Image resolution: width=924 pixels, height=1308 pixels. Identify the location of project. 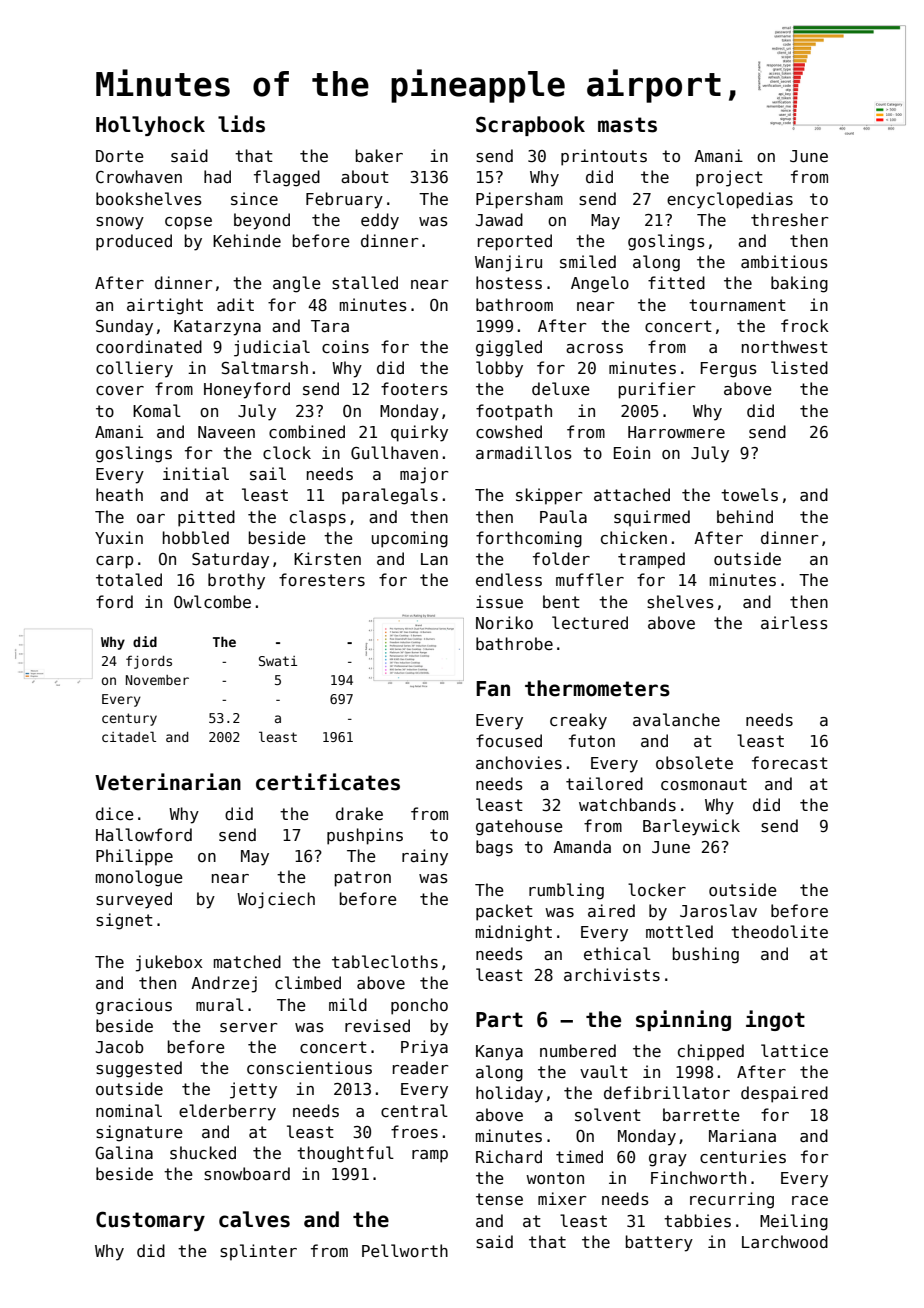
(729, 178).
